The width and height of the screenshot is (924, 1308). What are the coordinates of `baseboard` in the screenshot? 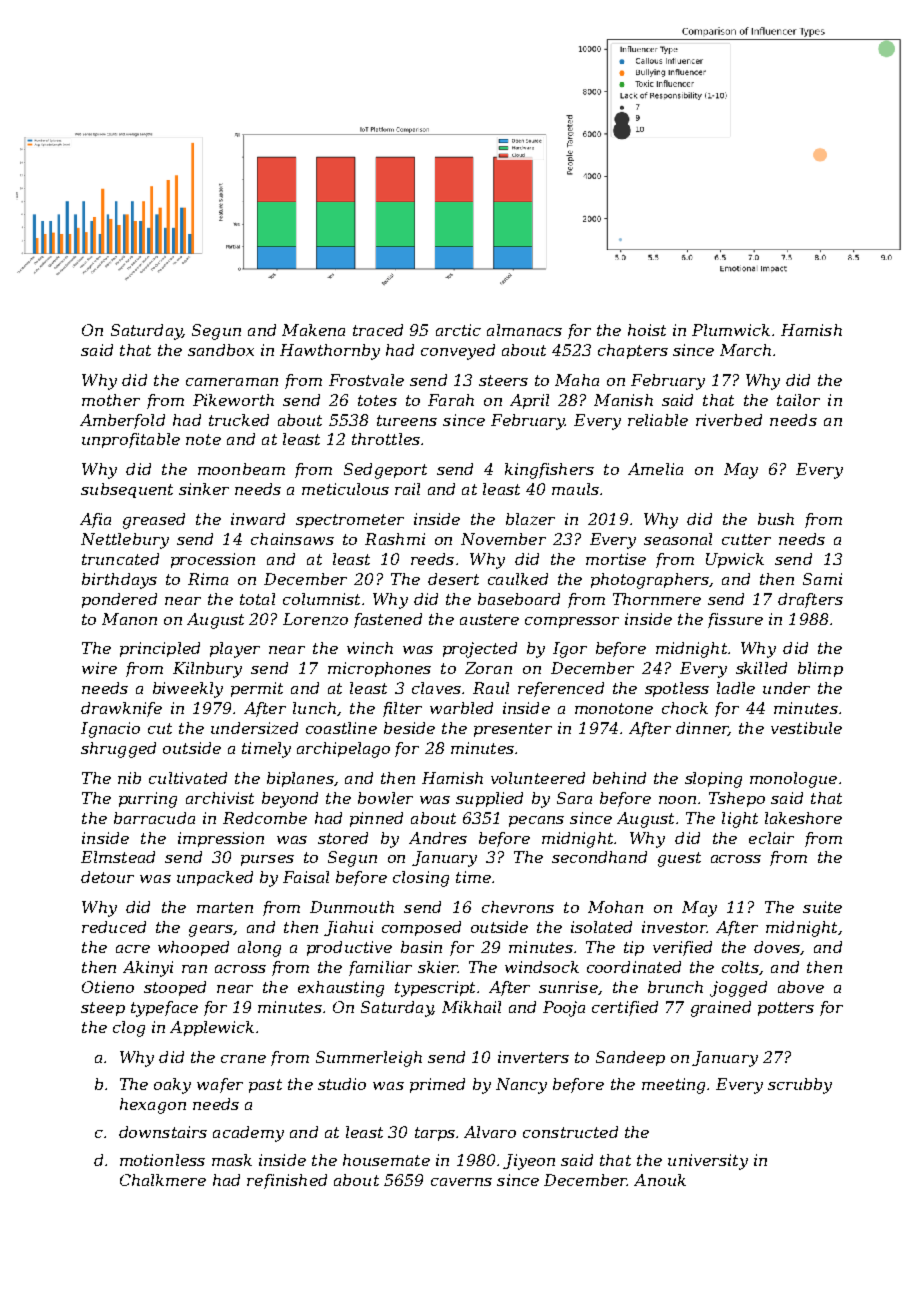 It's located at (519, 599).
